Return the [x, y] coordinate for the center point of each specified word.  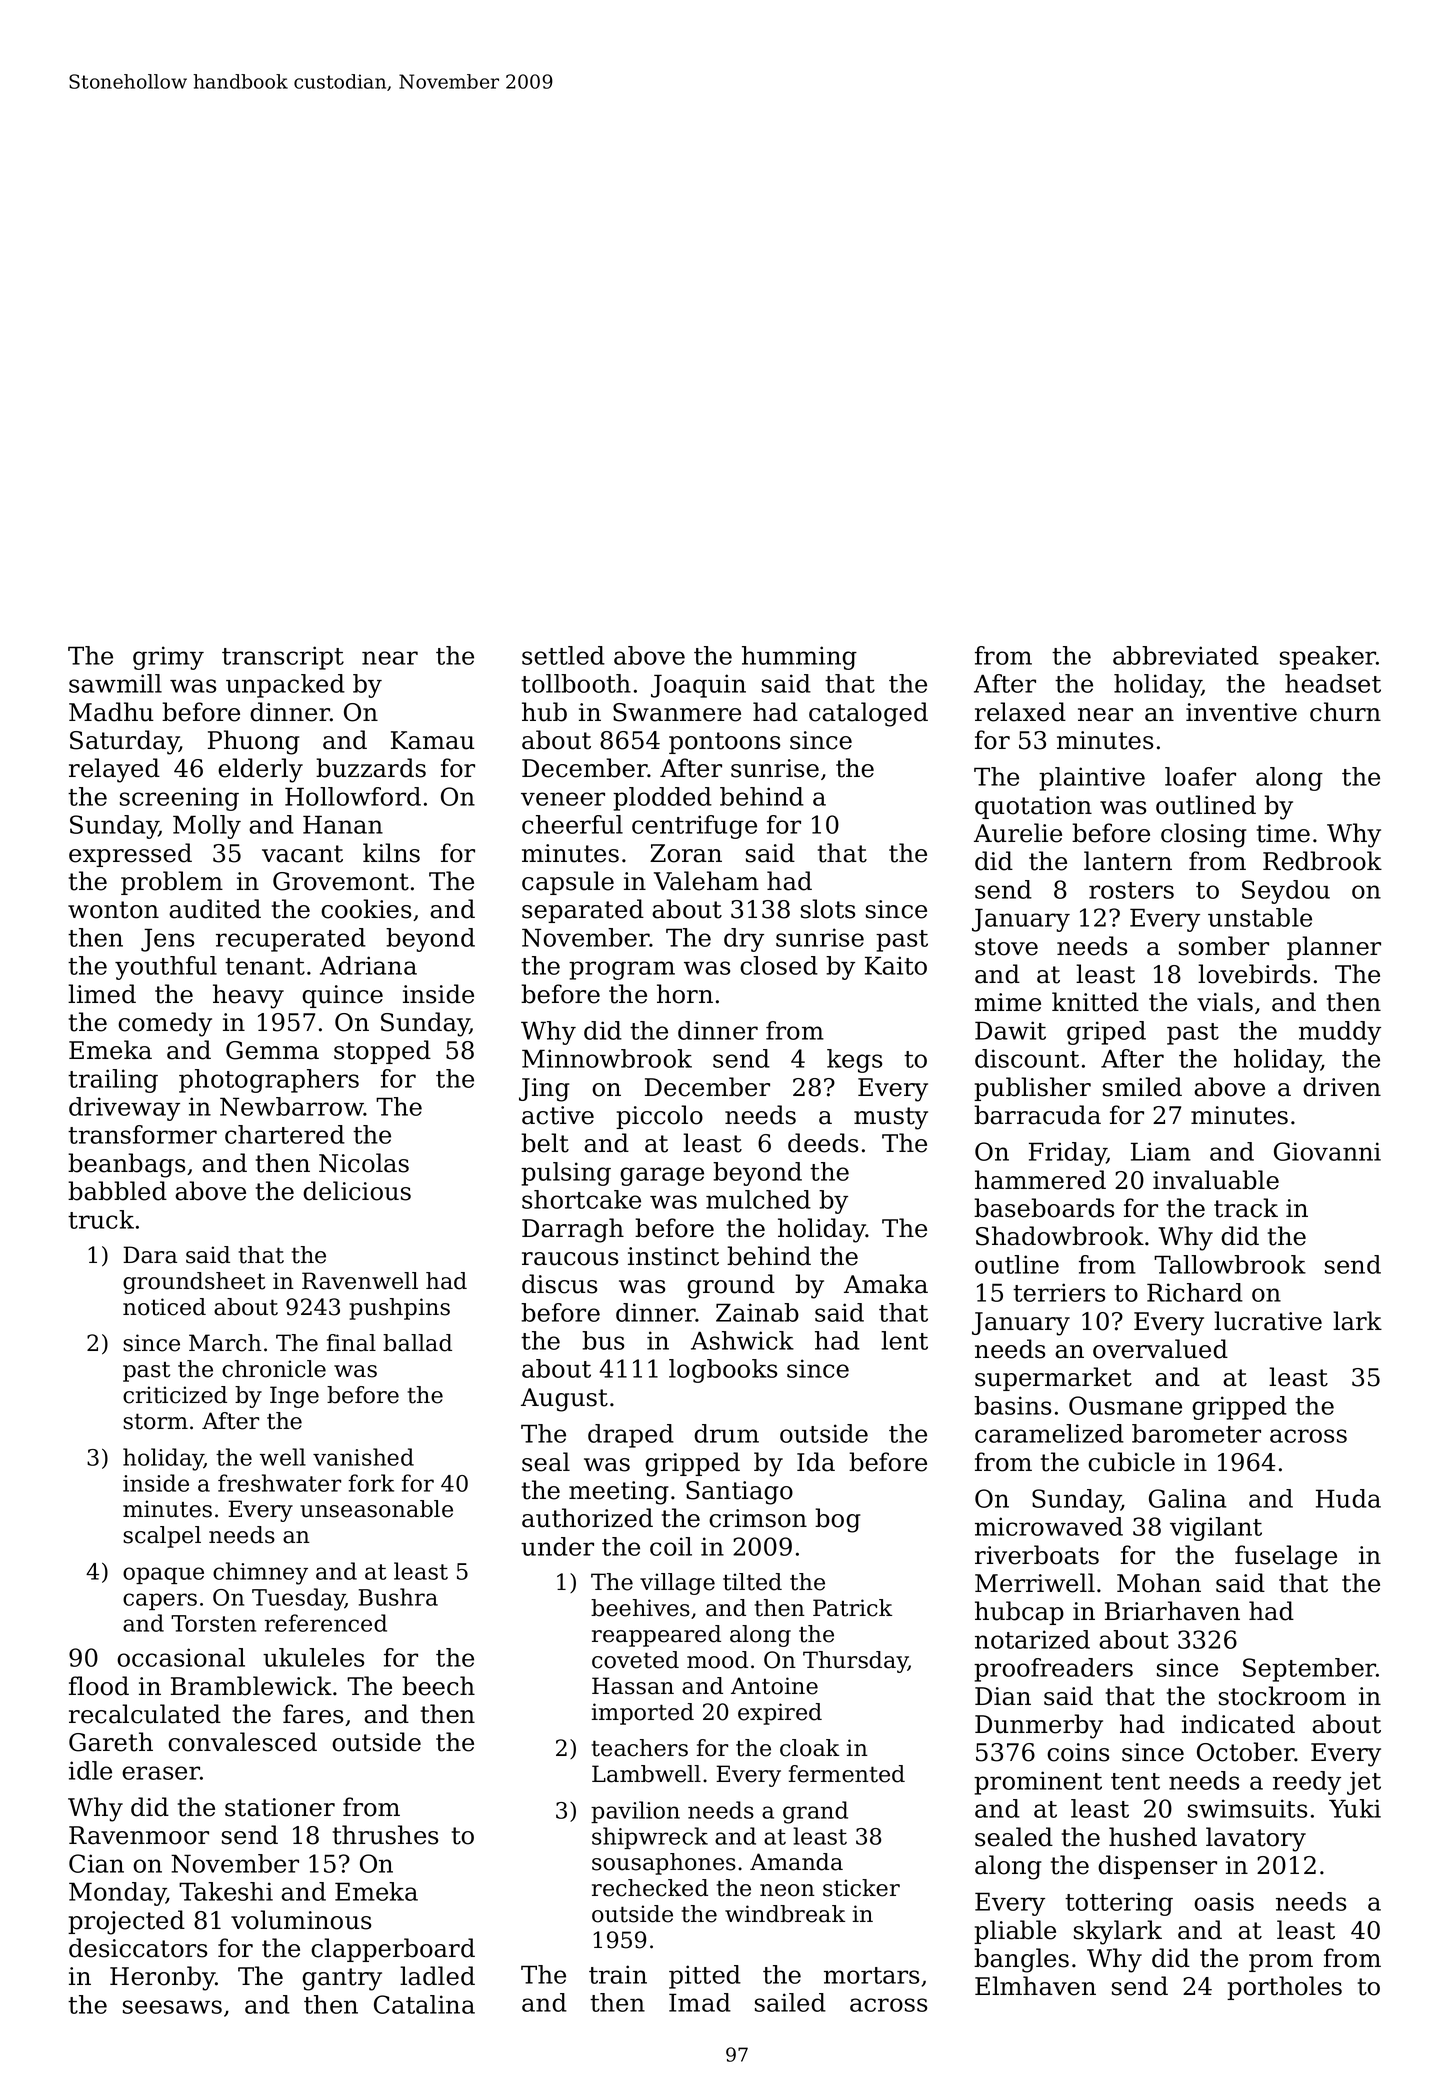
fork [371, 1483]
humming [799, 658]
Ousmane [1125, 1405]
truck [101, 1219]
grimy [168, 658]
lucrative [1268, 1321]
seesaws [172, 2007]
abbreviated [1186, 655]
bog [838, 1520]
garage [662, 1176]
